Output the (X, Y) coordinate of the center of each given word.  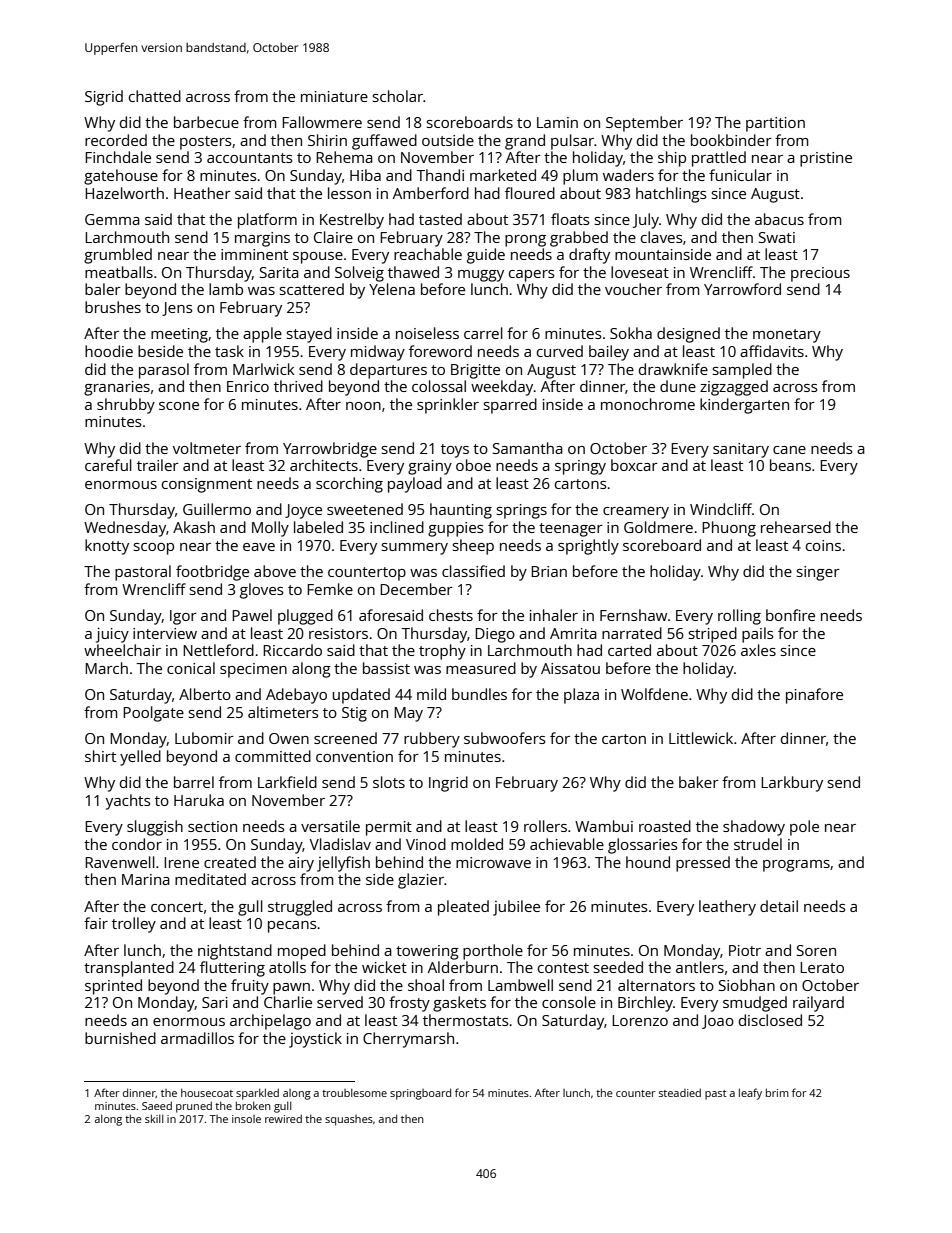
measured (481, 668)
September (644, 124)
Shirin (327, 140)
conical (191, 668)
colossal (439, 386)
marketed (503, 175)
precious (820, 274)
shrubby (126, 406)
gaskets (459, 1004)
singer (818, 573)
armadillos (197, 1038)
